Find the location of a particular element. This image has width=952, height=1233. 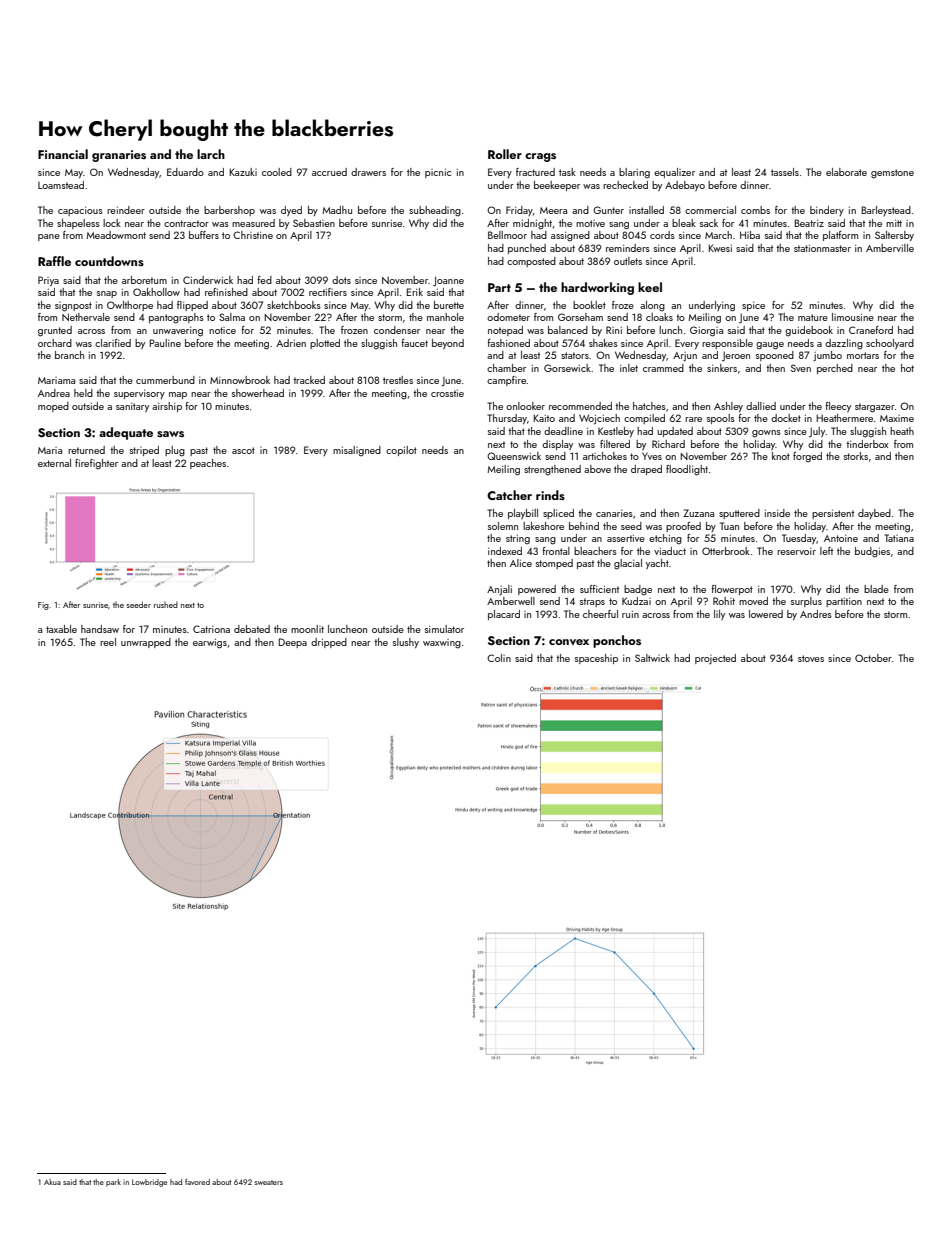

solemn is located at coordinates (503, 526).
